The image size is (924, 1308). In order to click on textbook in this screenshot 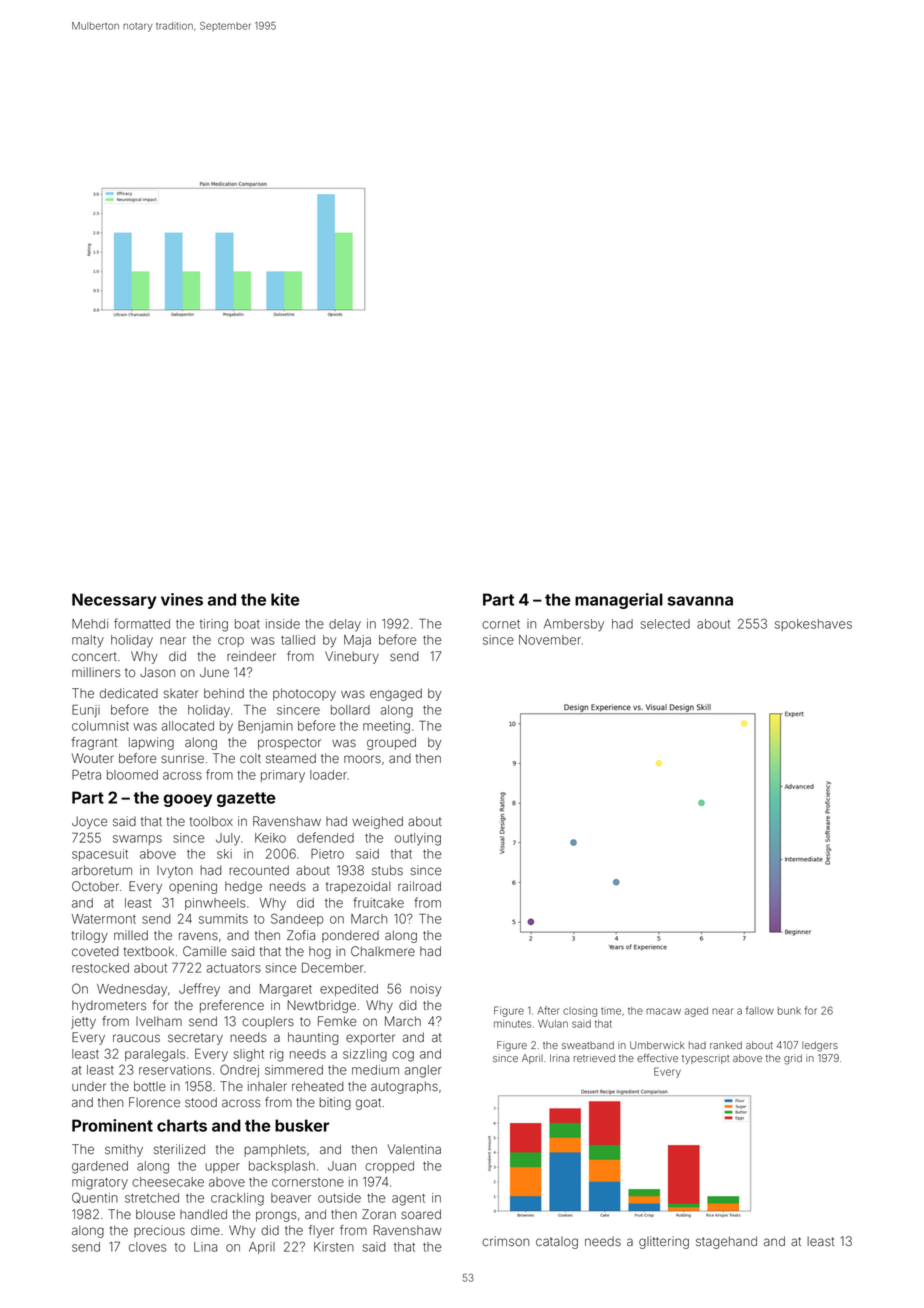, I will do `click(149, 951)`.
